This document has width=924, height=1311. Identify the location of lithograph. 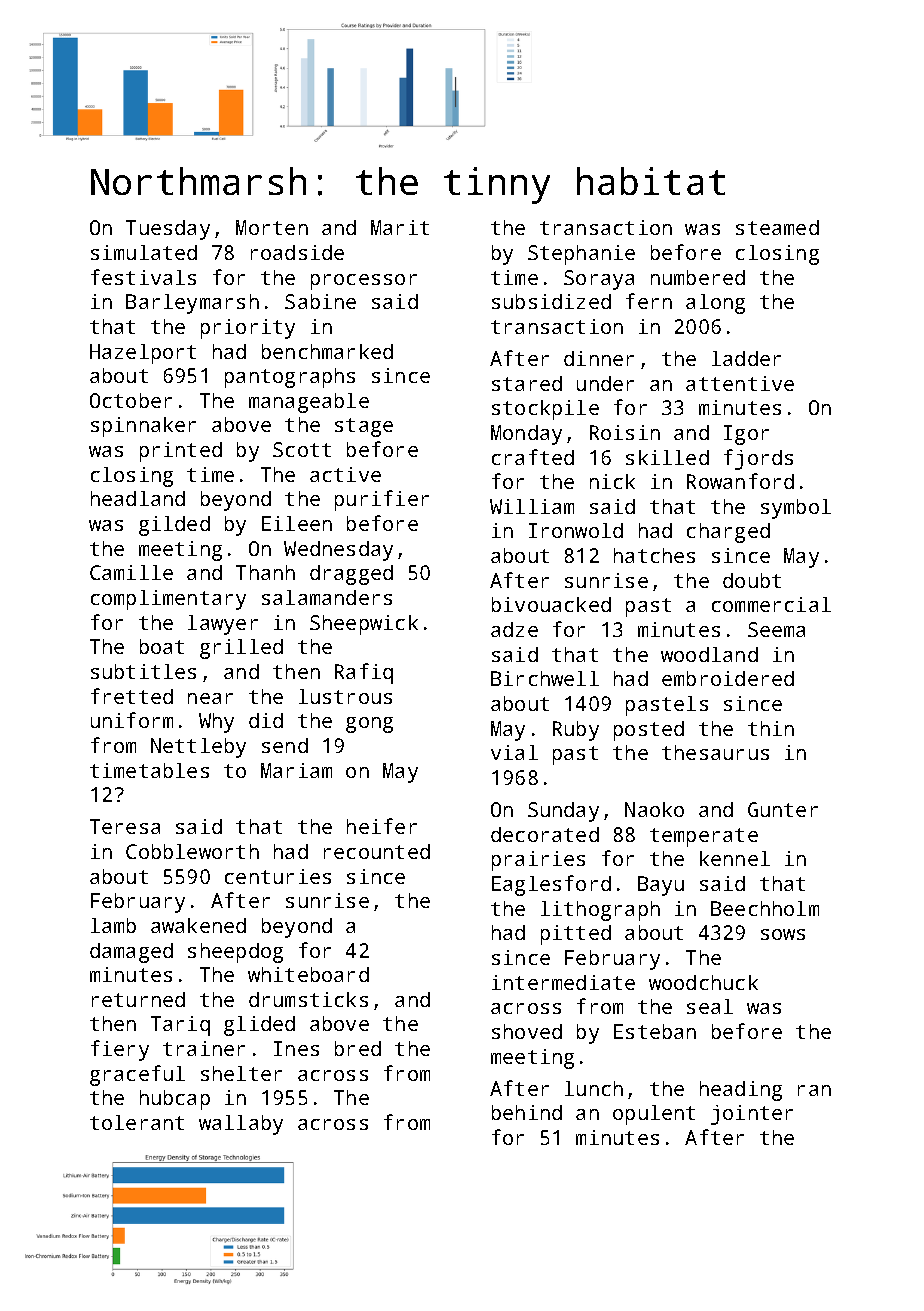
(600, 911).
